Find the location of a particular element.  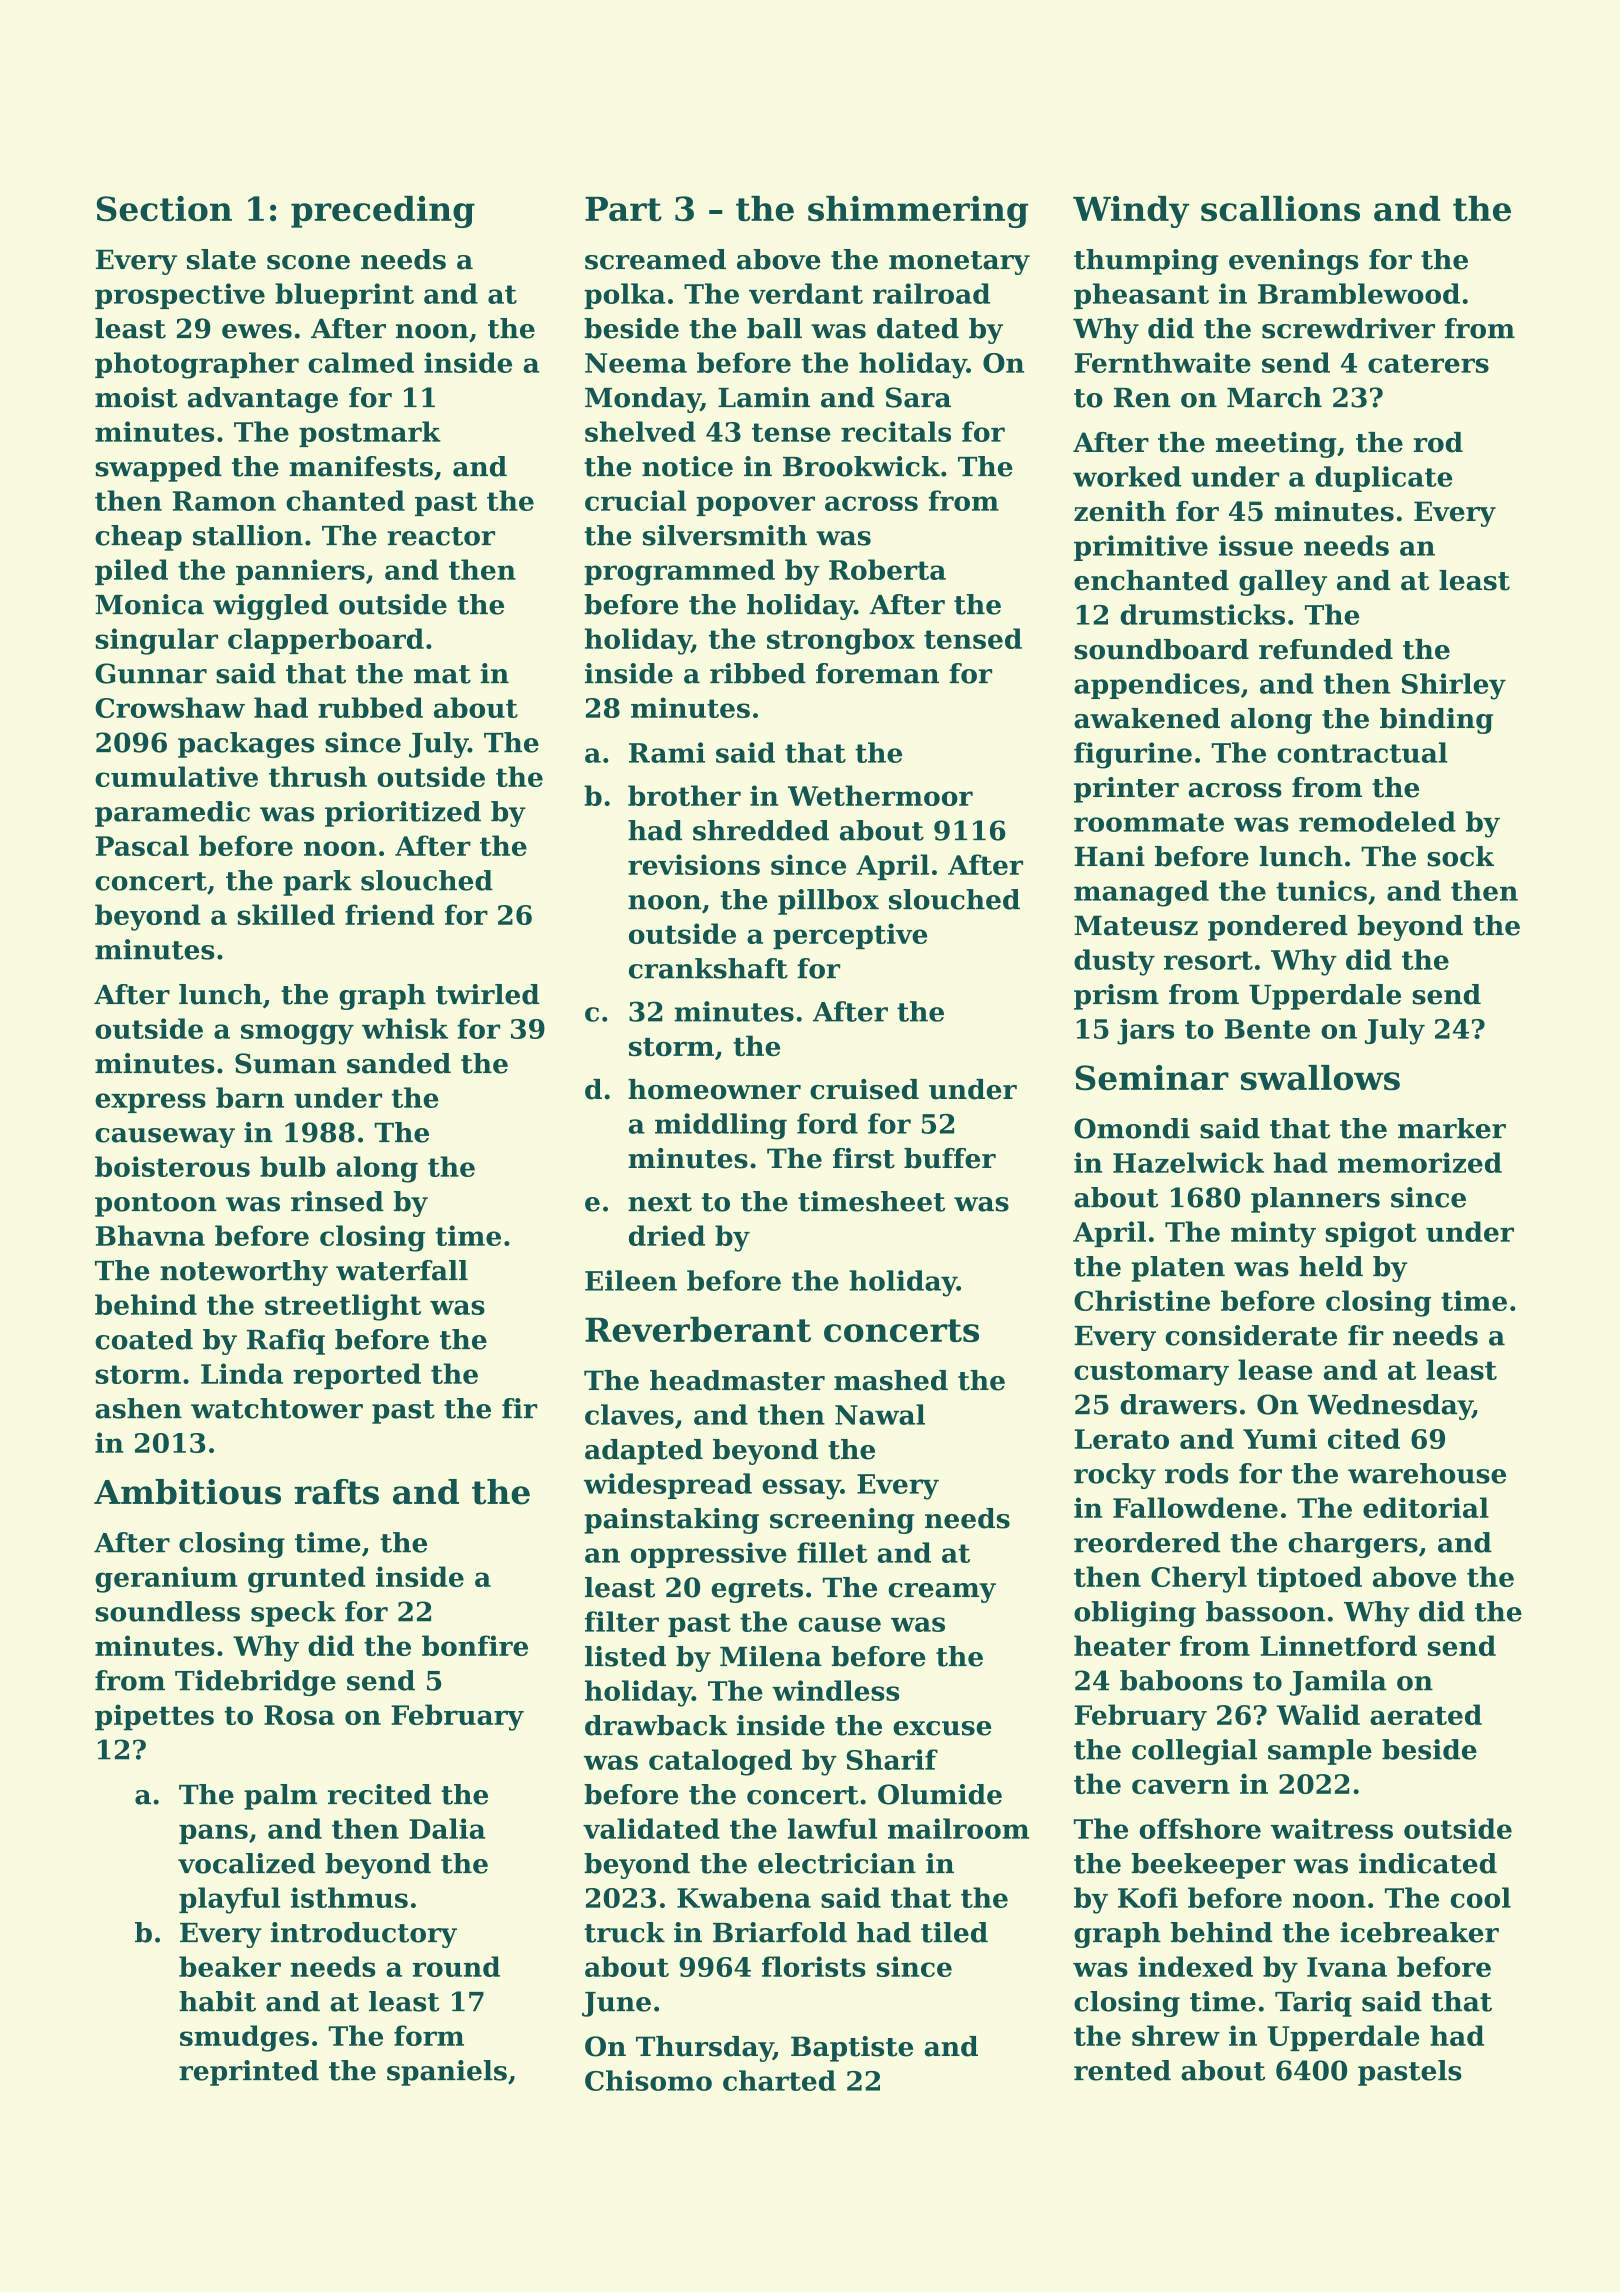

Shirley is located at coordinates (1454, 686).
